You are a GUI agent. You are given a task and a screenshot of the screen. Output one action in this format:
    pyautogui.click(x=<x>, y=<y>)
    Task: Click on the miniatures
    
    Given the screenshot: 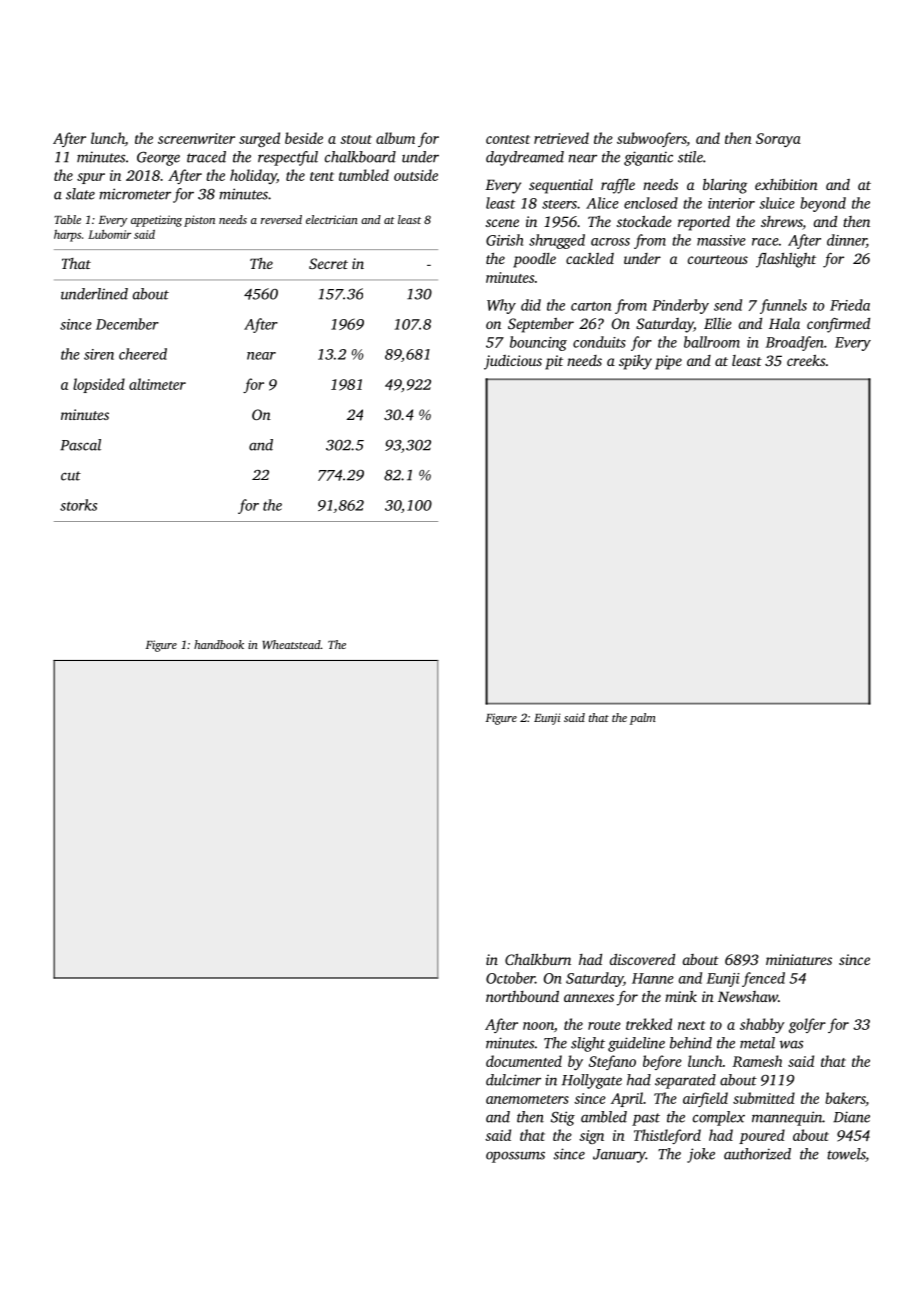 What is the action you would take?
    pyautogui.click(x=799, y=959)
